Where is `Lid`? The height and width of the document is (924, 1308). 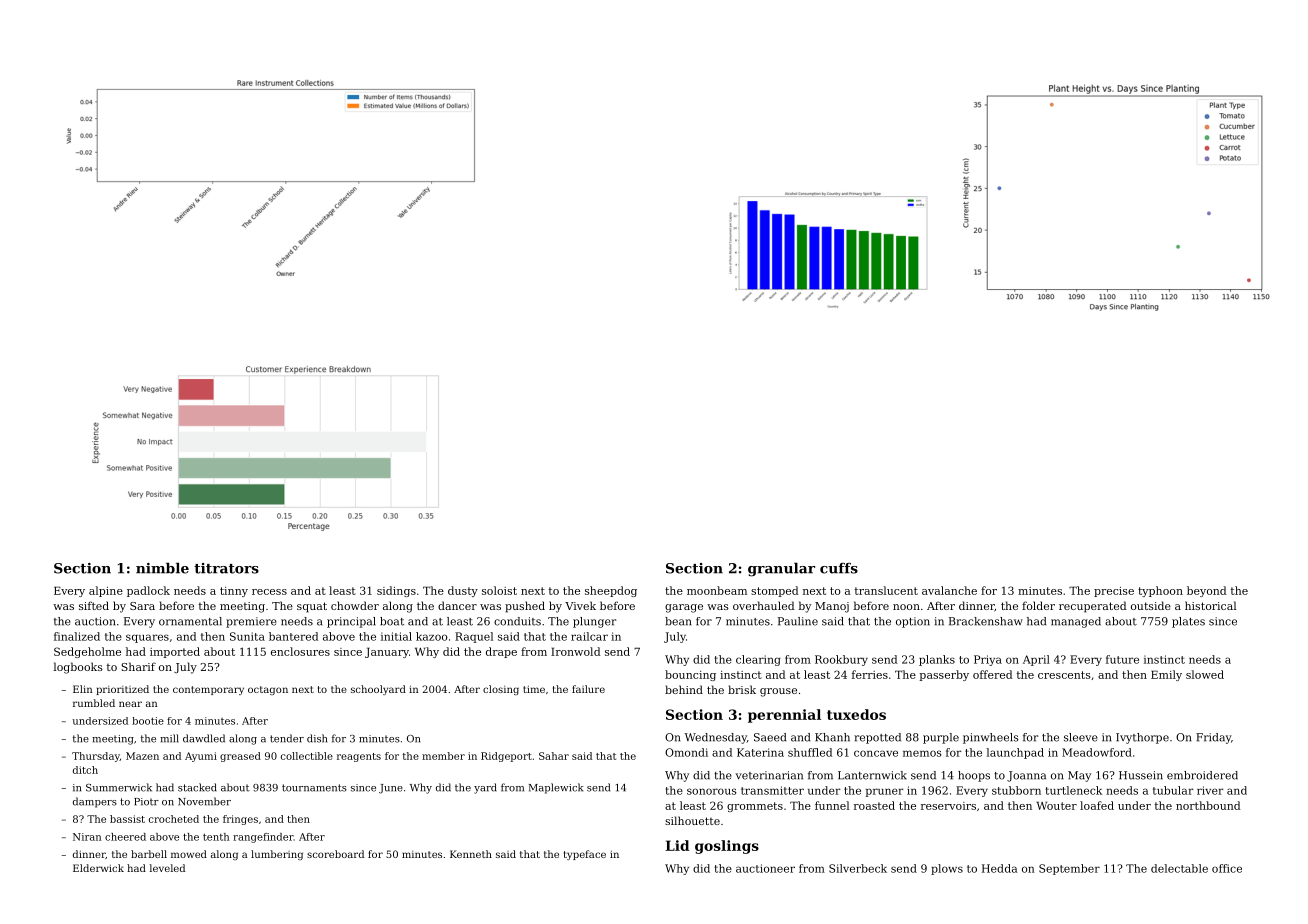
Lid is located at coordinates (677, 845).
